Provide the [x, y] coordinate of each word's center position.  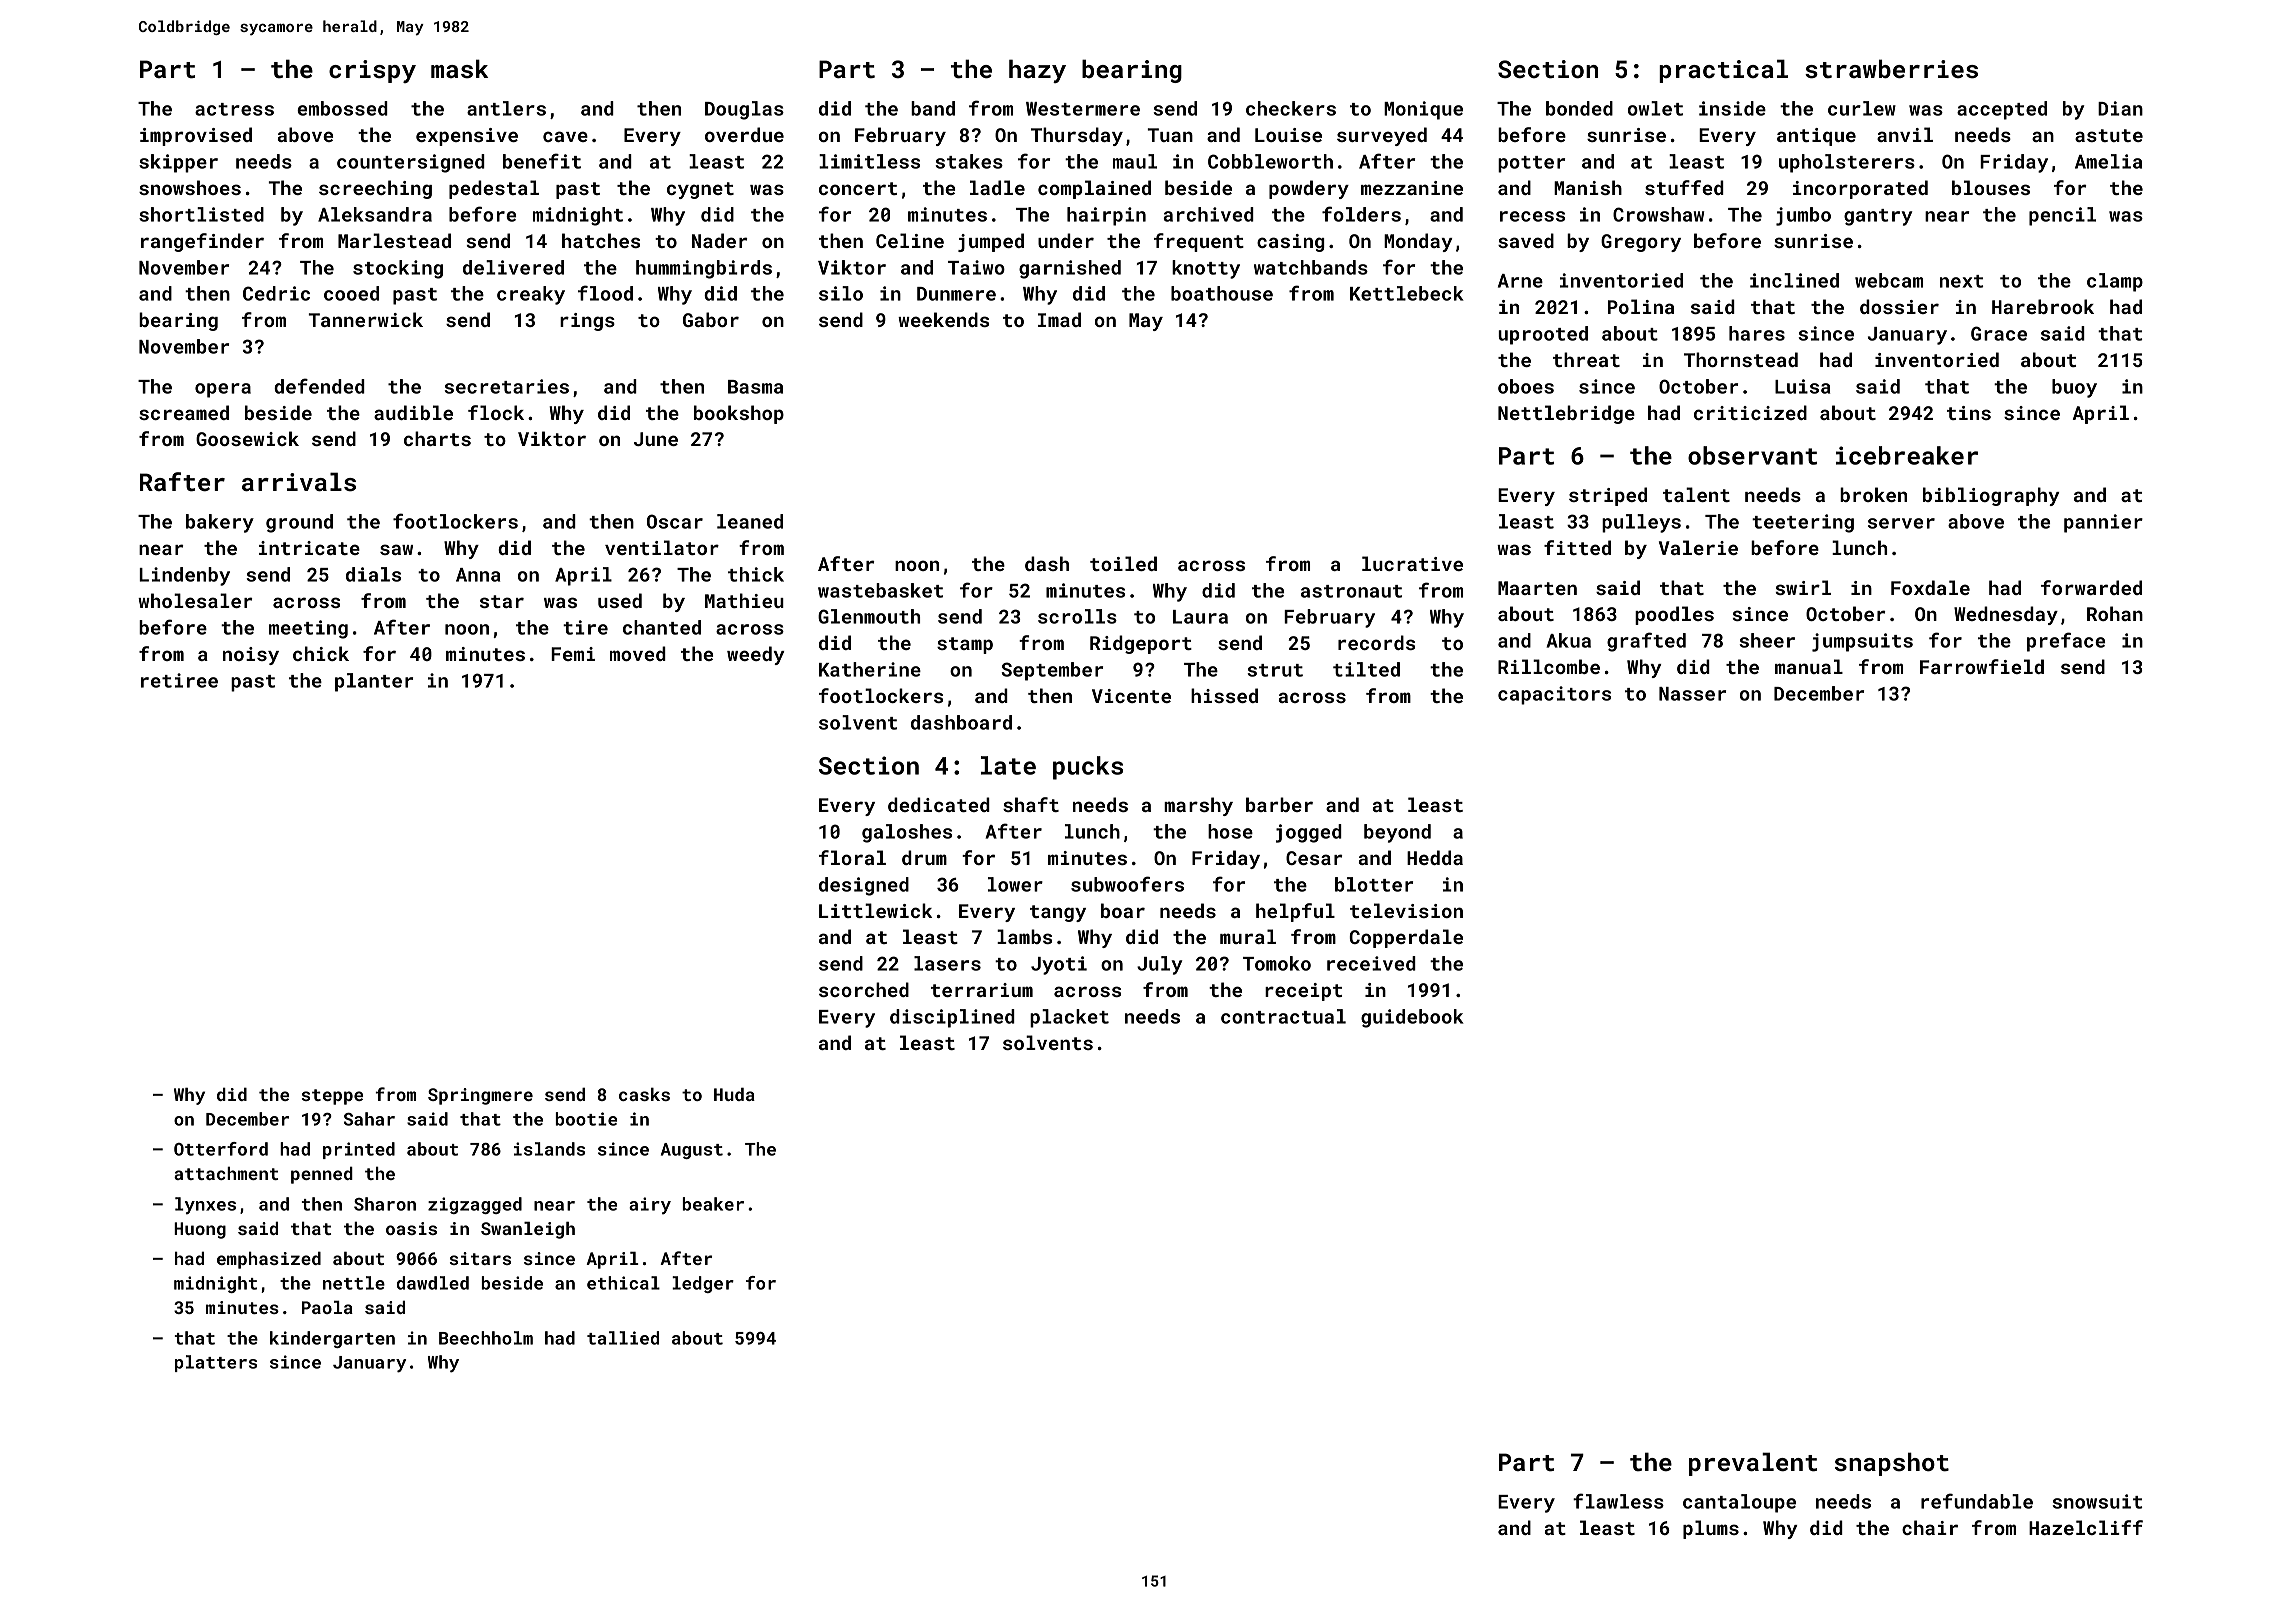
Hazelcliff [2086, 1527]
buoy [2074, 388]
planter [374, 682]
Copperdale [1406, 938]
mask [459, 68]
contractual [1283, 1016]
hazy [1037, 71]
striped [1608, 496]
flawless [1618, 1501]
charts [437, 438]
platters [216, 1363]
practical [1723, 71]
